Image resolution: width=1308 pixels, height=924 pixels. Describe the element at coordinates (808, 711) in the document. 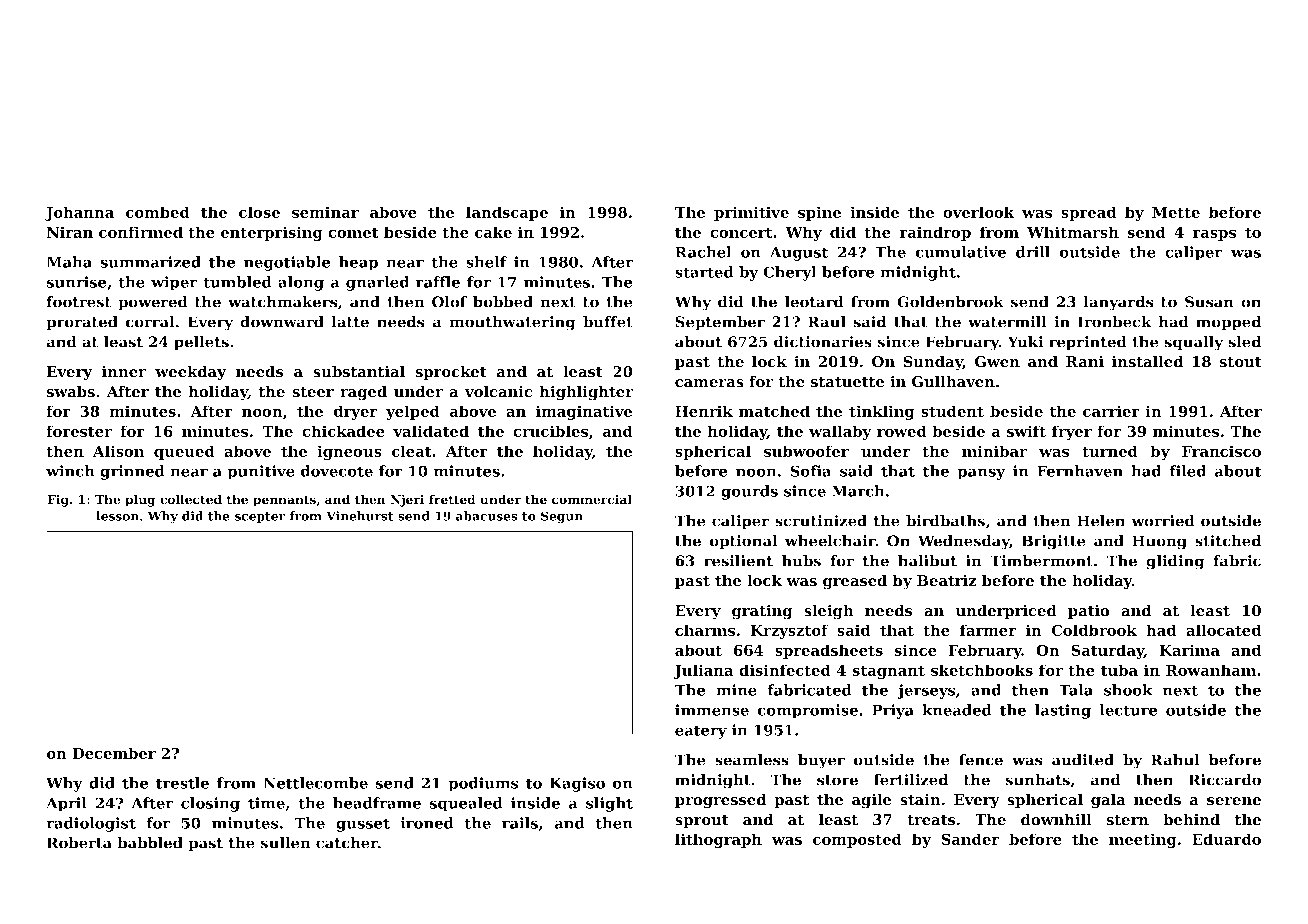

I see `compromise` at that location.
